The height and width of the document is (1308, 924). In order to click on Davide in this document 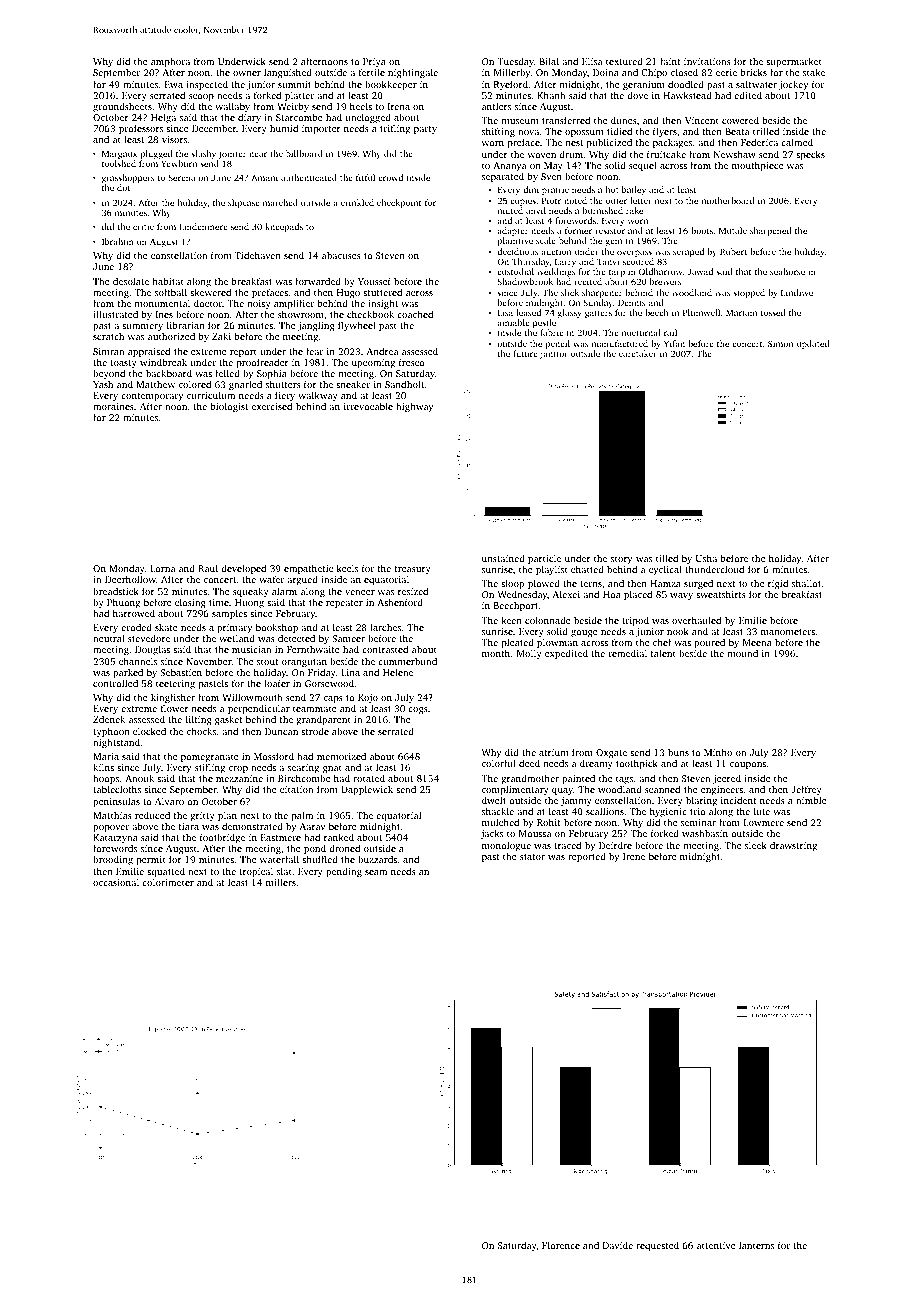, I will do `click(618, 1245)`.
